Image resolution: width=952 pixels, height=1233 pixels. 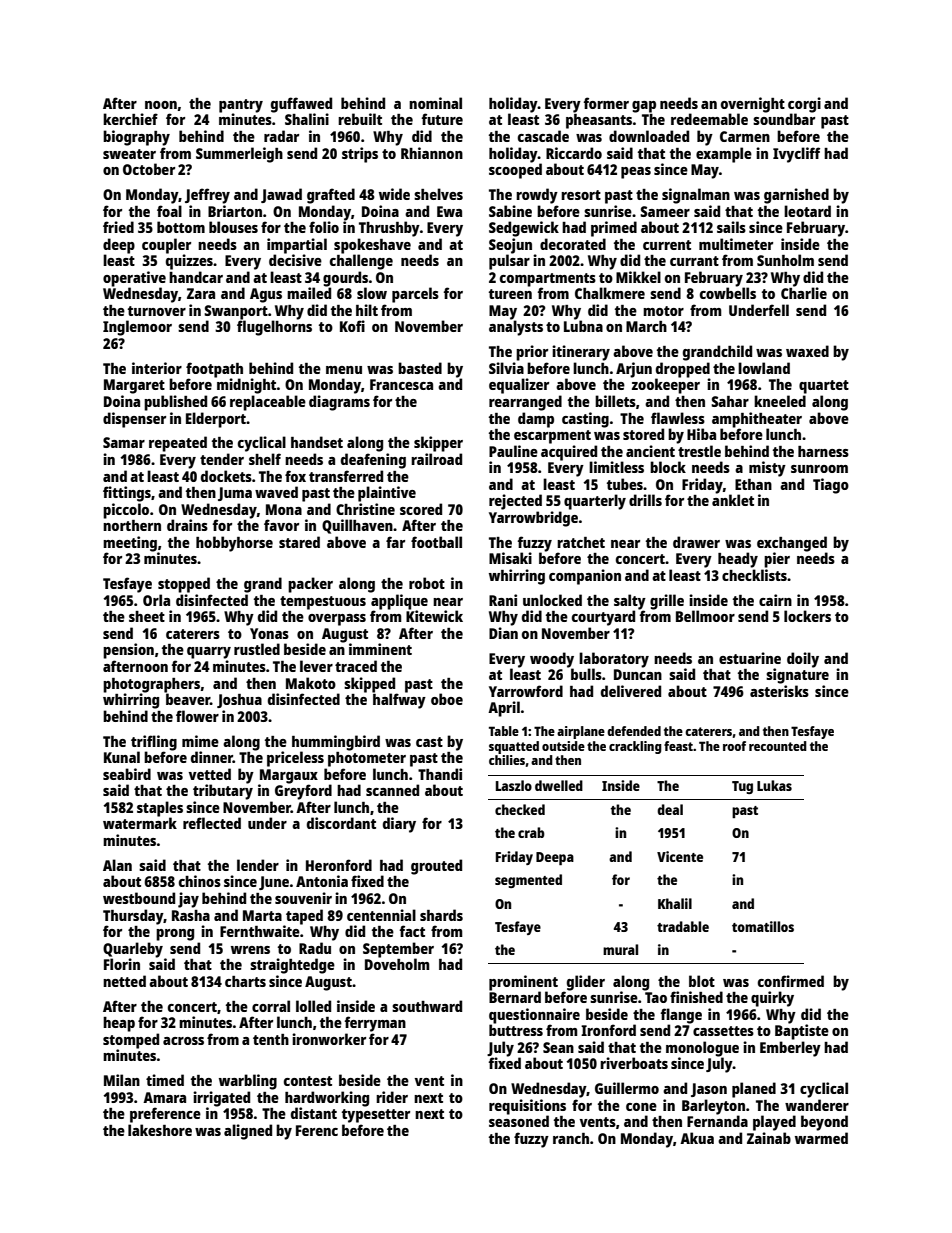 I want to click on Pauline, so click(x=513, y=451).
